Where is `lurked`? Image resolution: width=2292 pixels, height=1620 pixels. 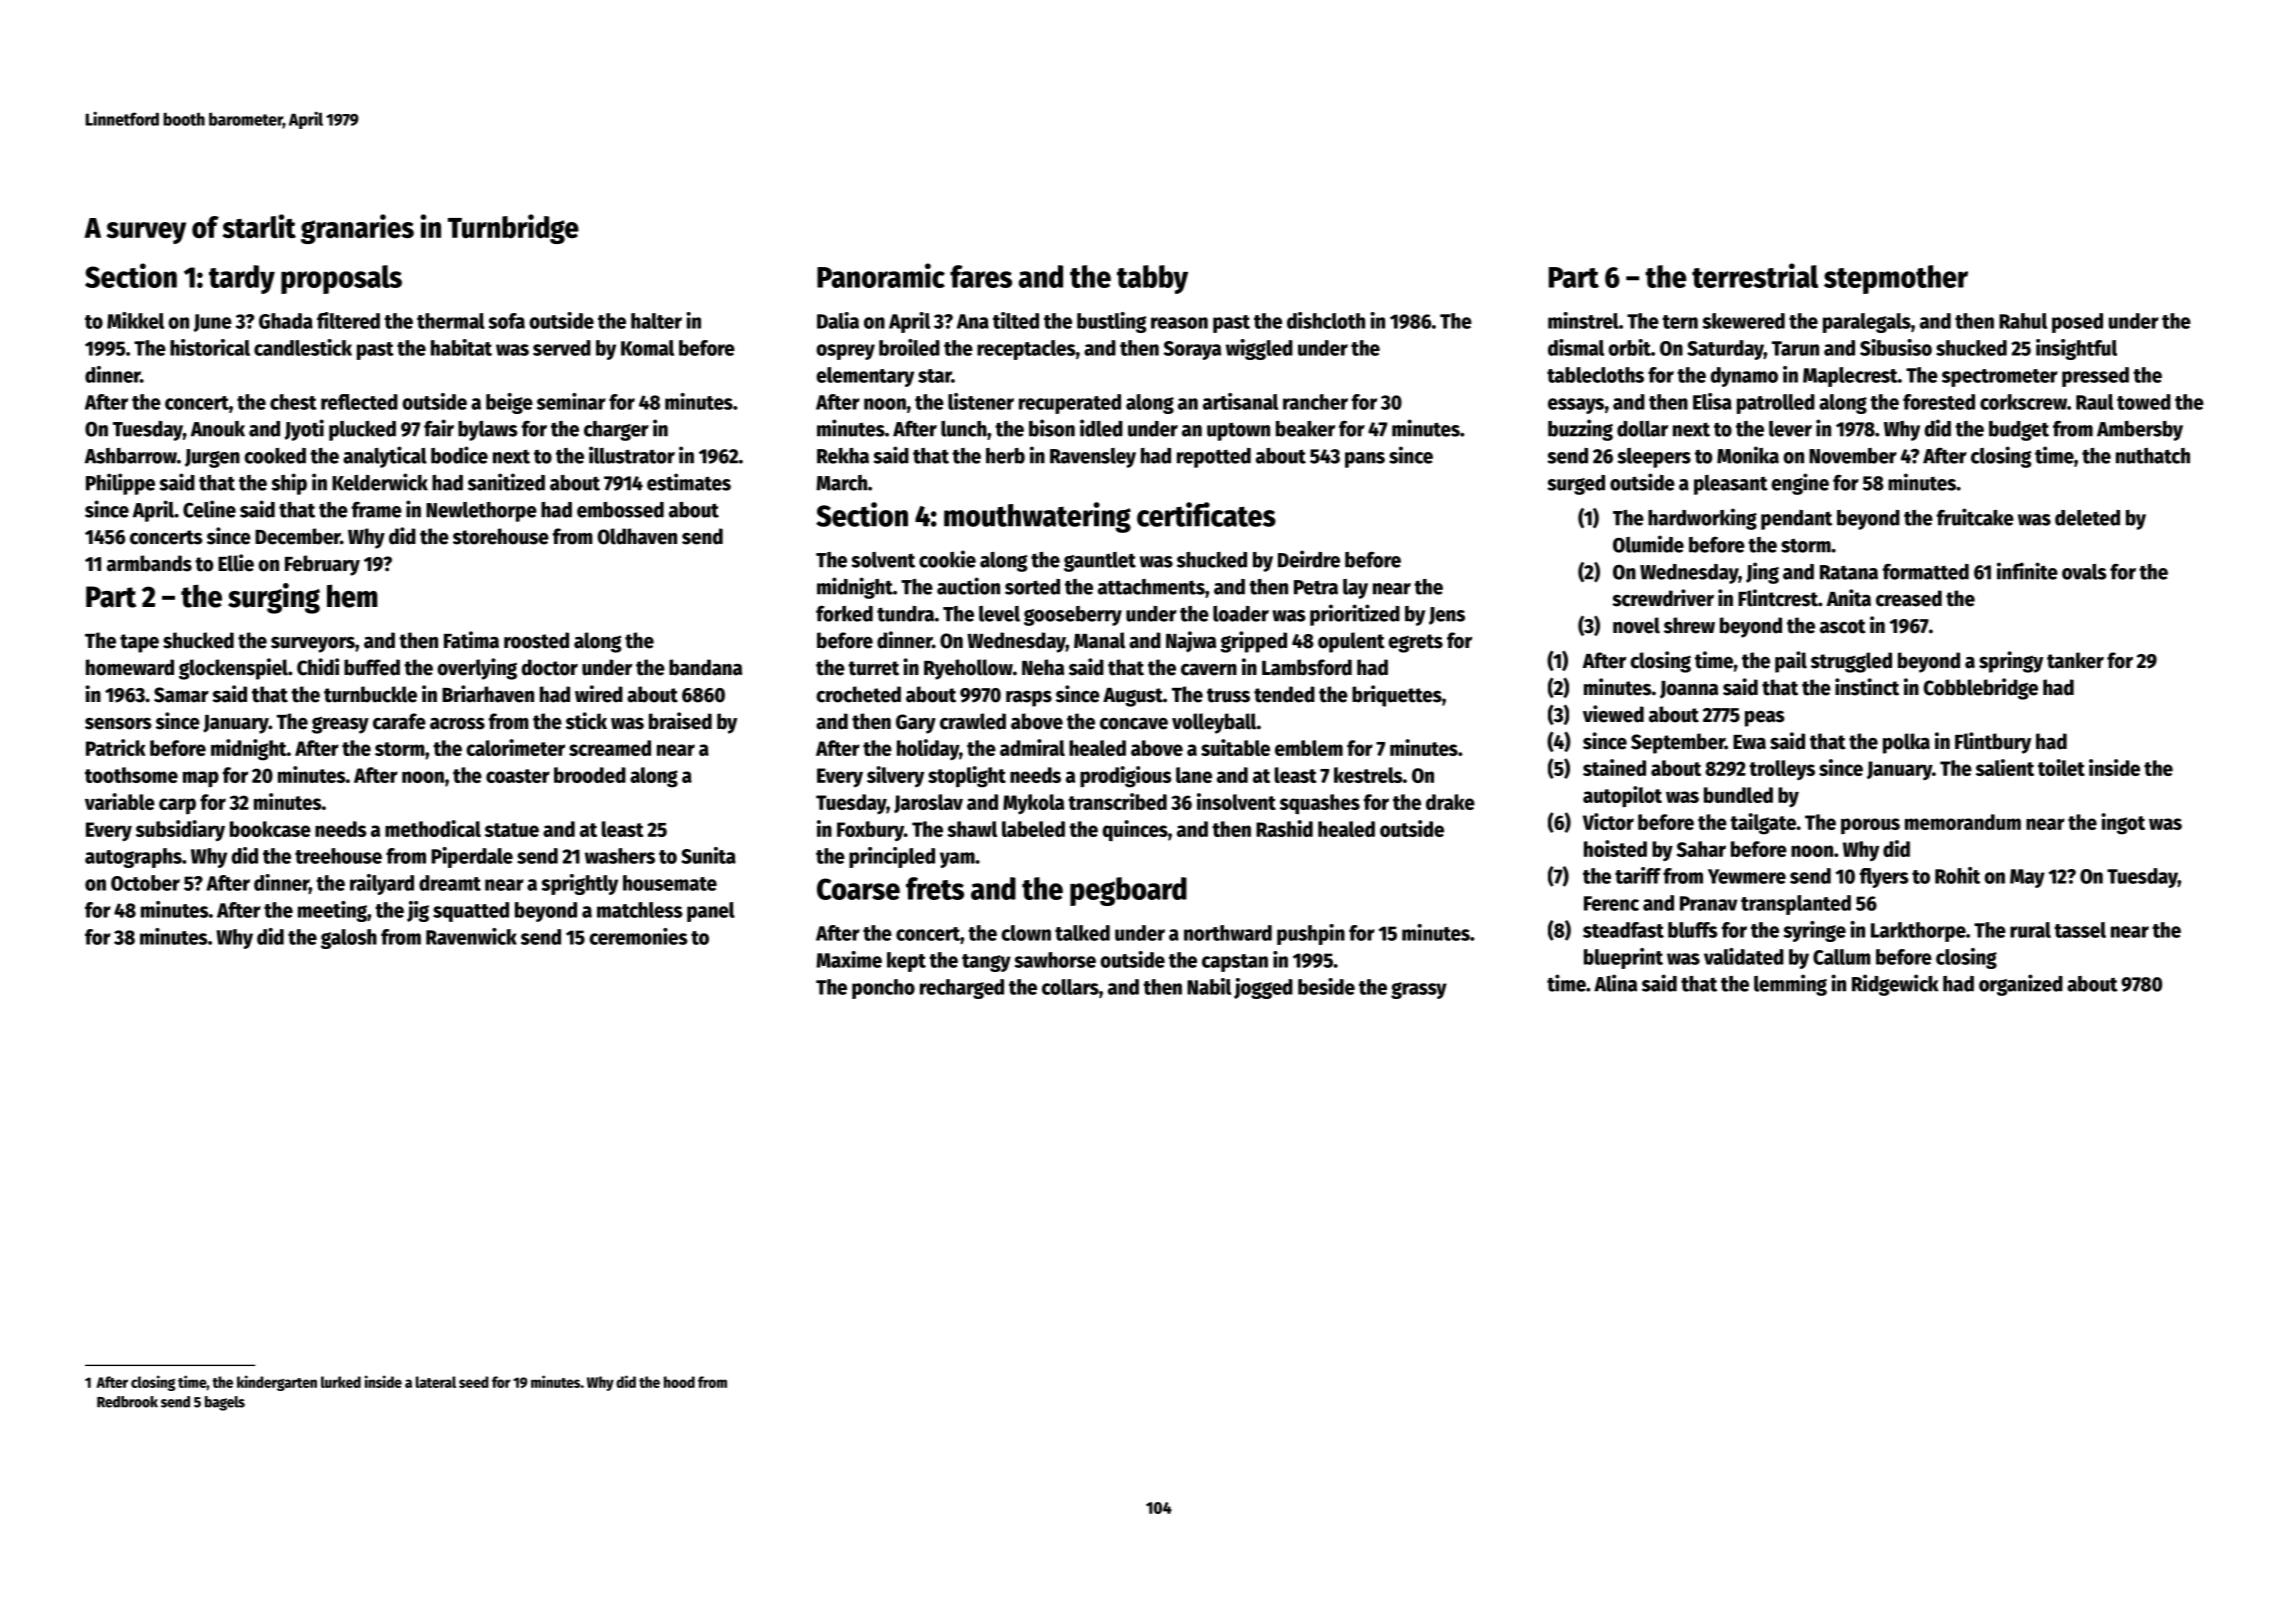
lurked is located at coordinates (341, 1382).
